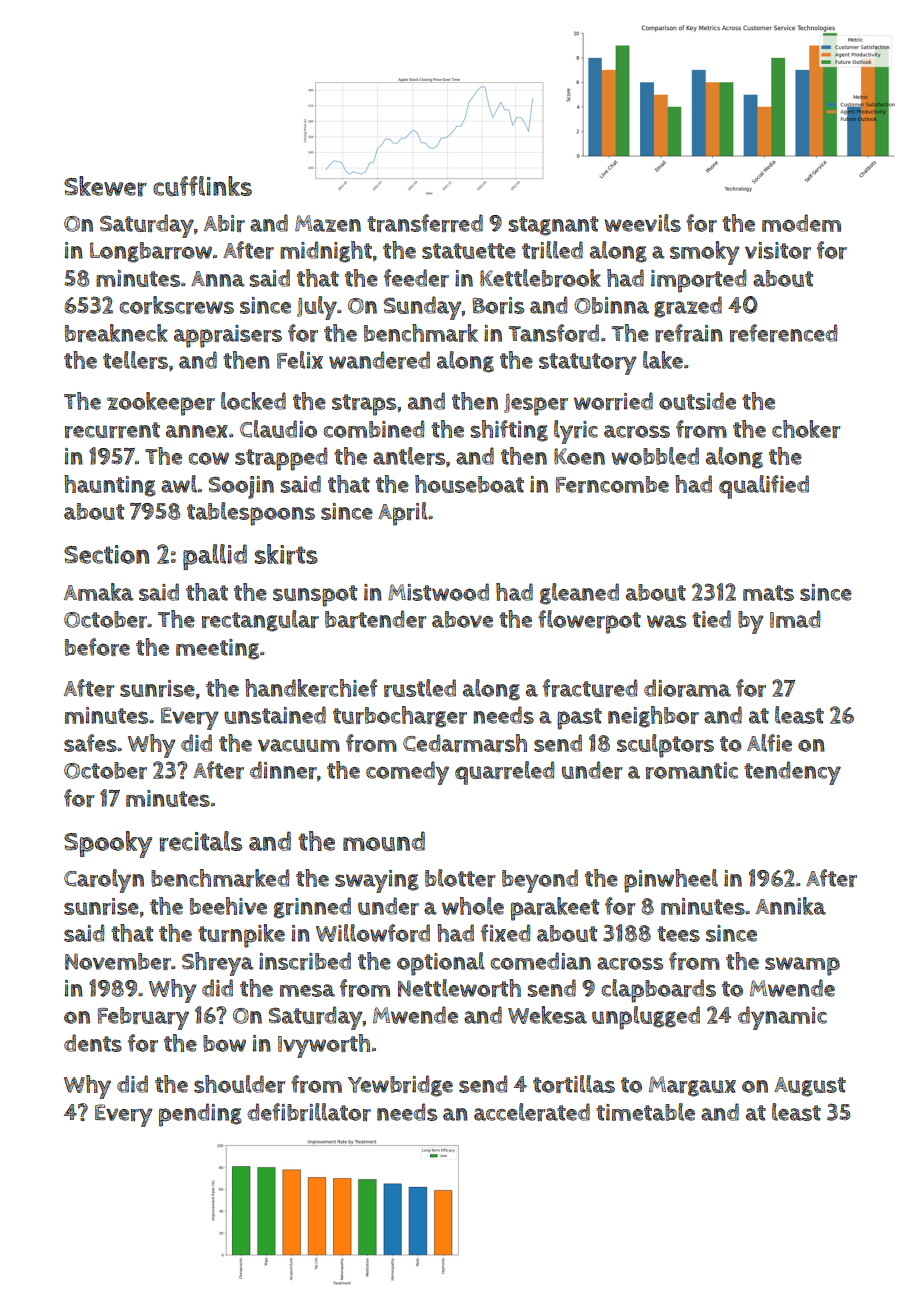  Describe the element at coordinates (469, 484) in the document. I see `houseboat` at that location.
